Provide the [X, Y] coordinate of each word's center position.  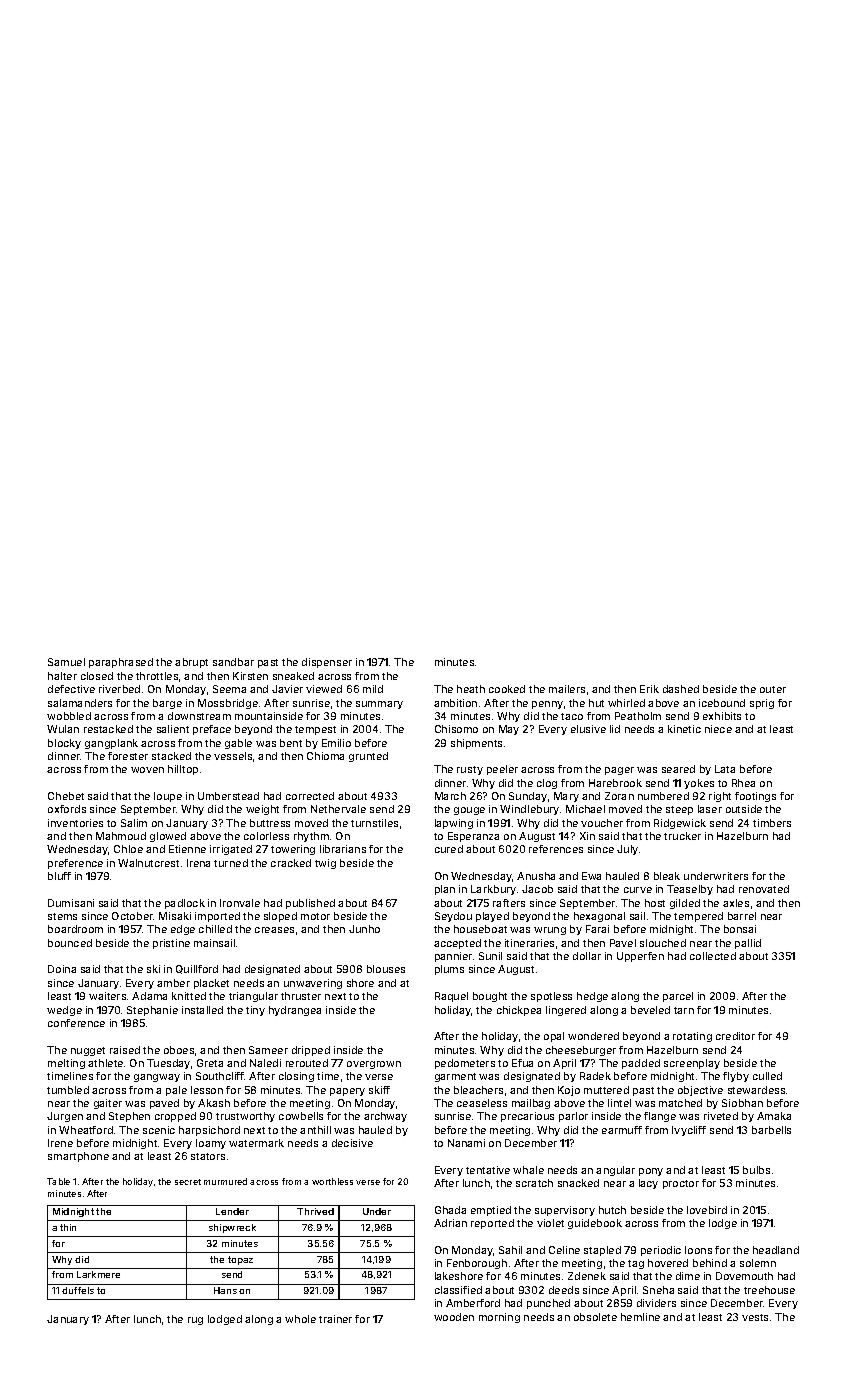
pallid [748, 944]
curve [638, 890]
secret [188, 1182]
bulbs [756, 1170]
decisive [352, 1143]
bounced [70, 943]
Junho [364, 929]
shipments [476, 744]
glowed [168, 837]
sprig [762, 704]
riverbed [119, 689]
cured [449, 849]
